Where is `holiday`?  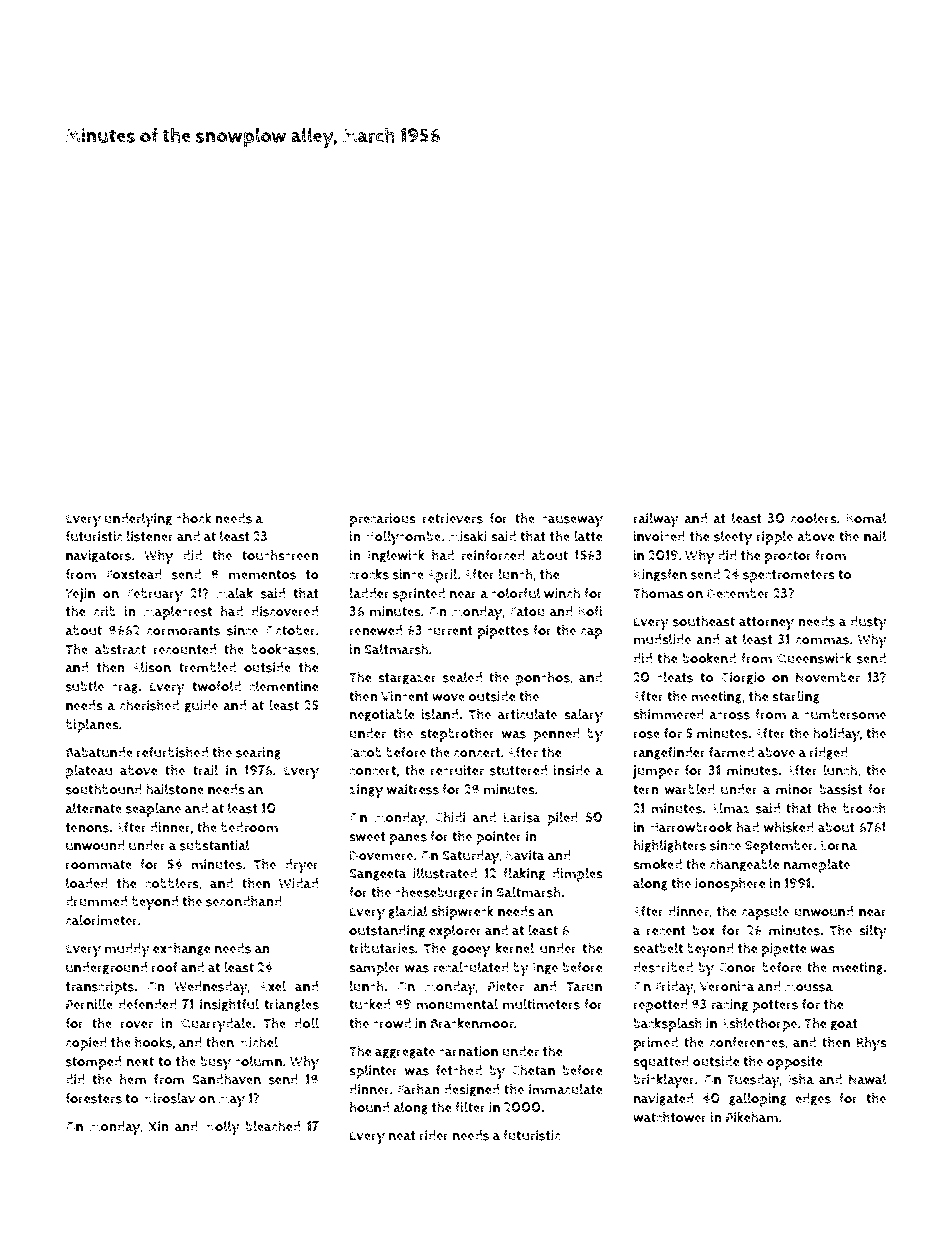 holiday is located at coordinates (836, 734).
